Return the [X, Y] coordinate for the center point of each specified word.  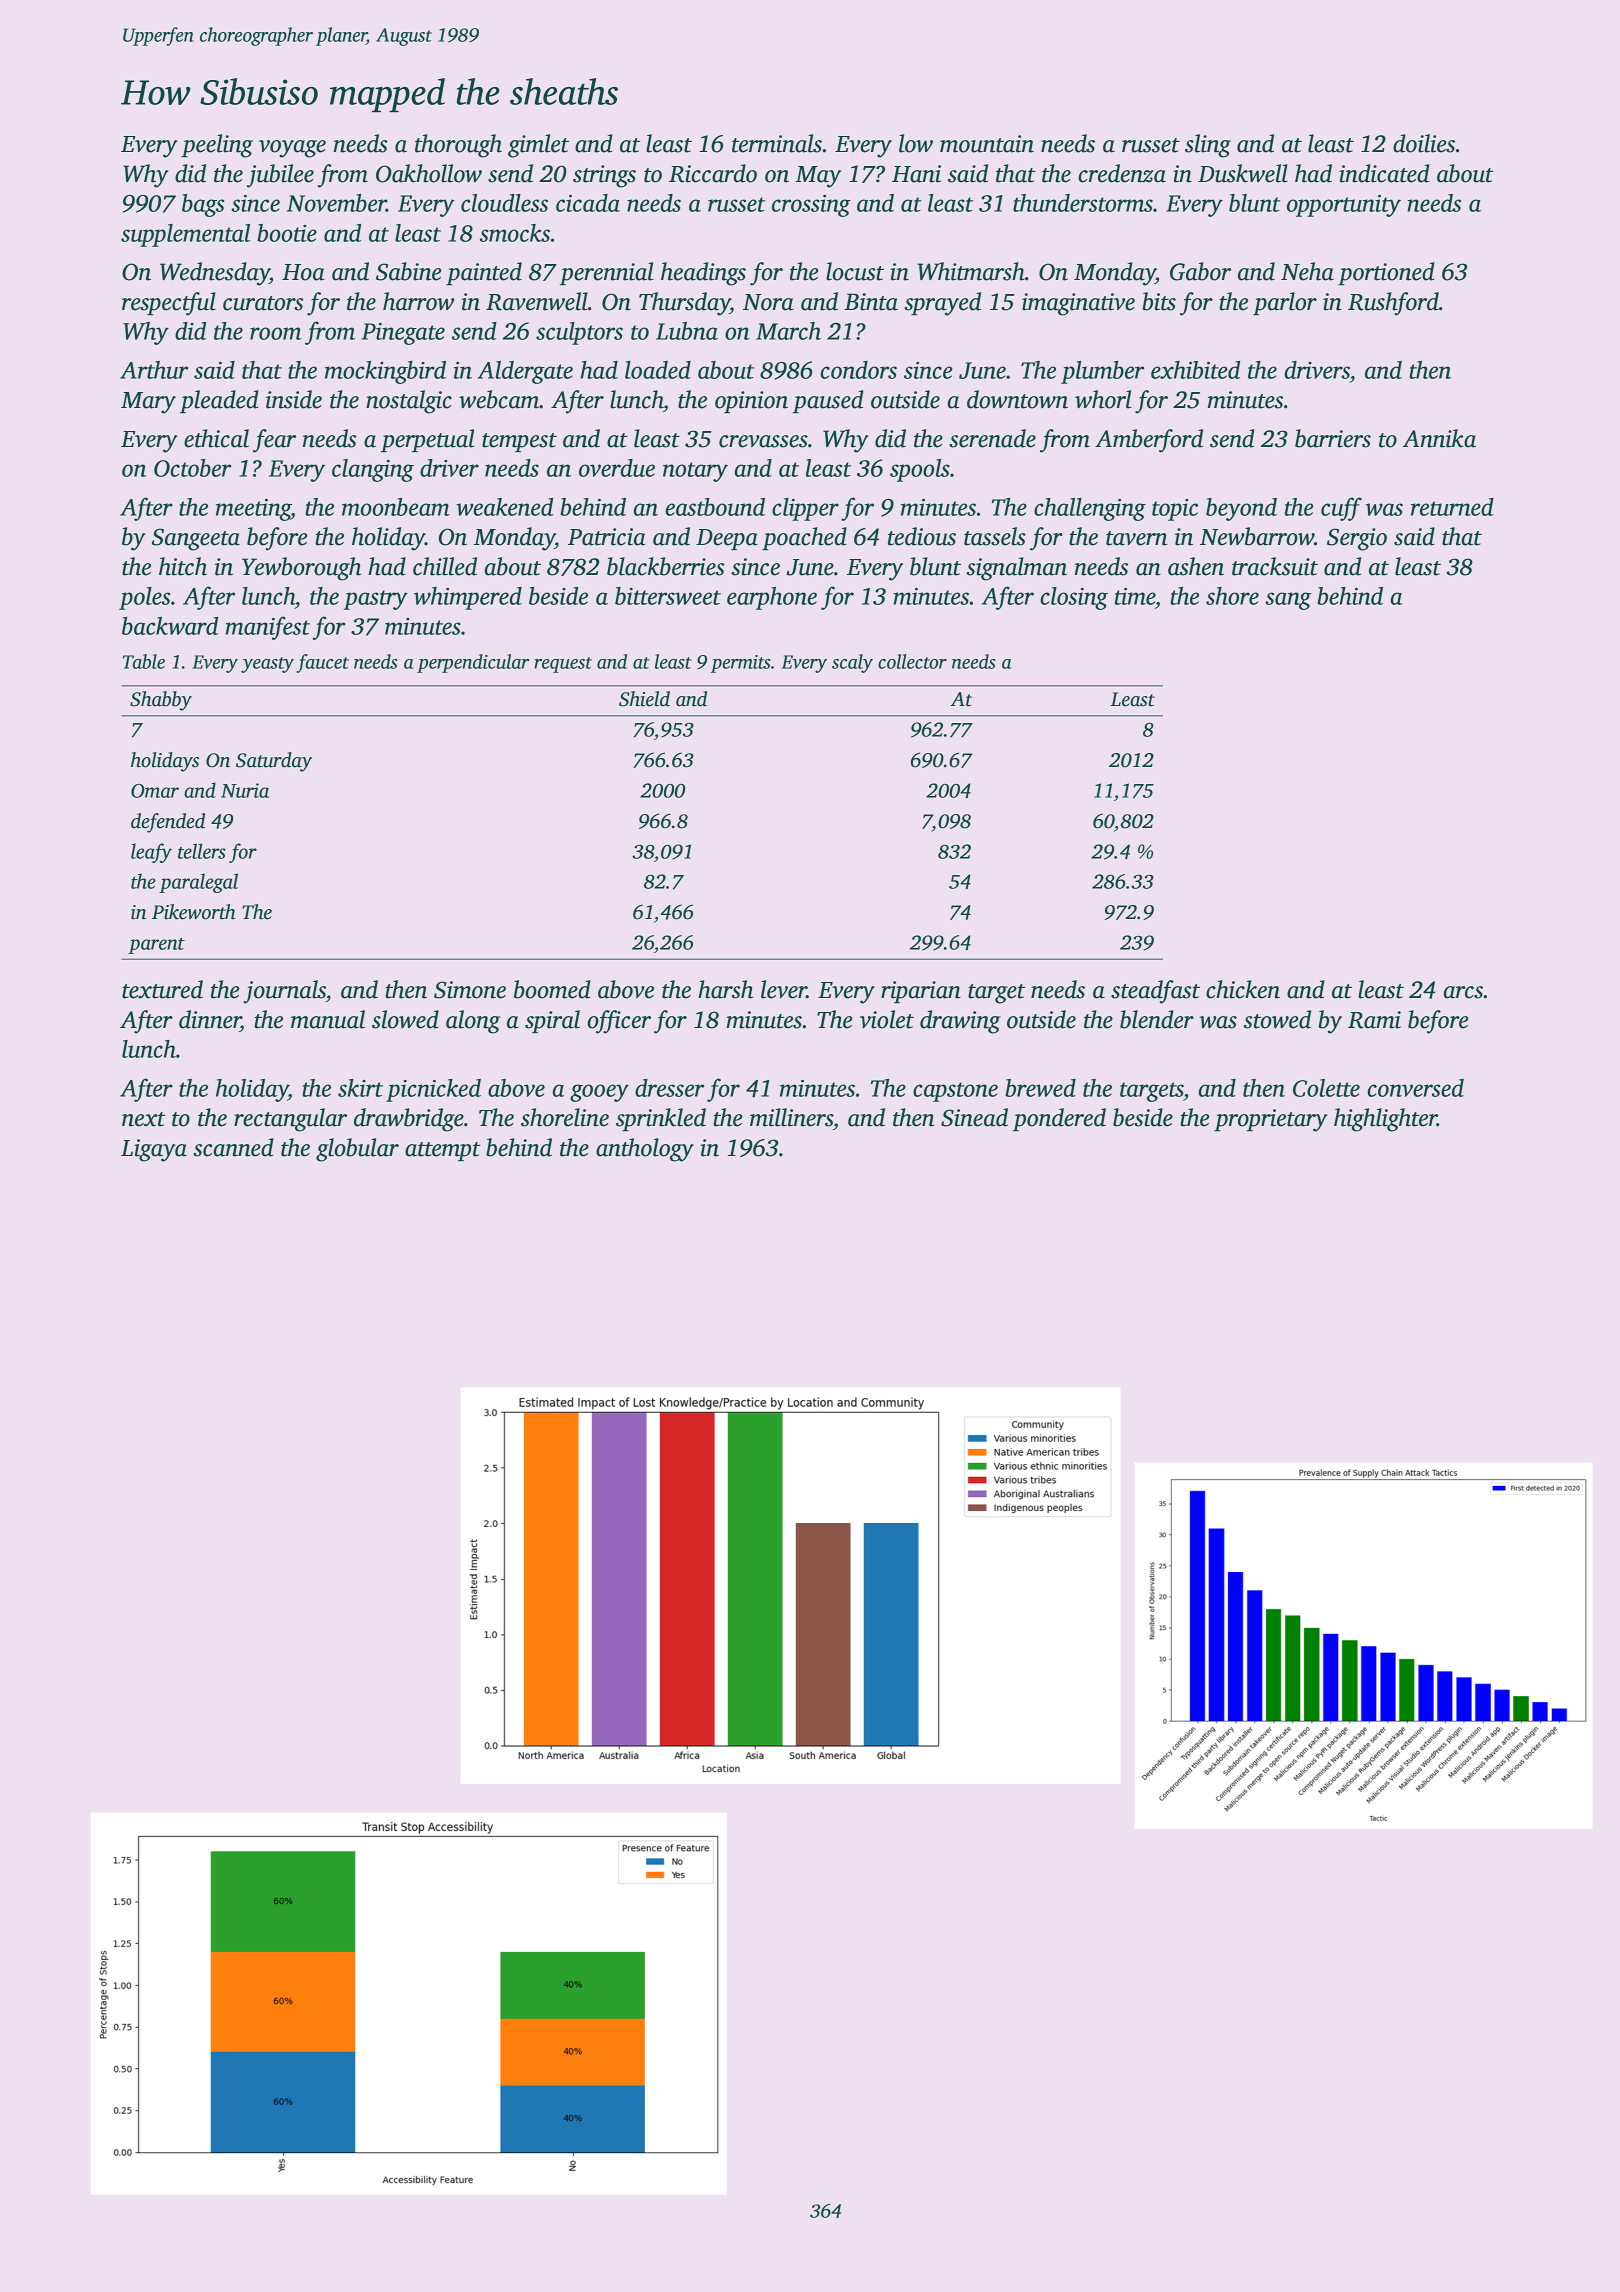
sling [1208, 146]
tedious [922, 536]
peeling [217, 146]
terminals [777, 143]
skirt [360, 1088]
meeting [253, 510]
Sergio [1357, 539]
